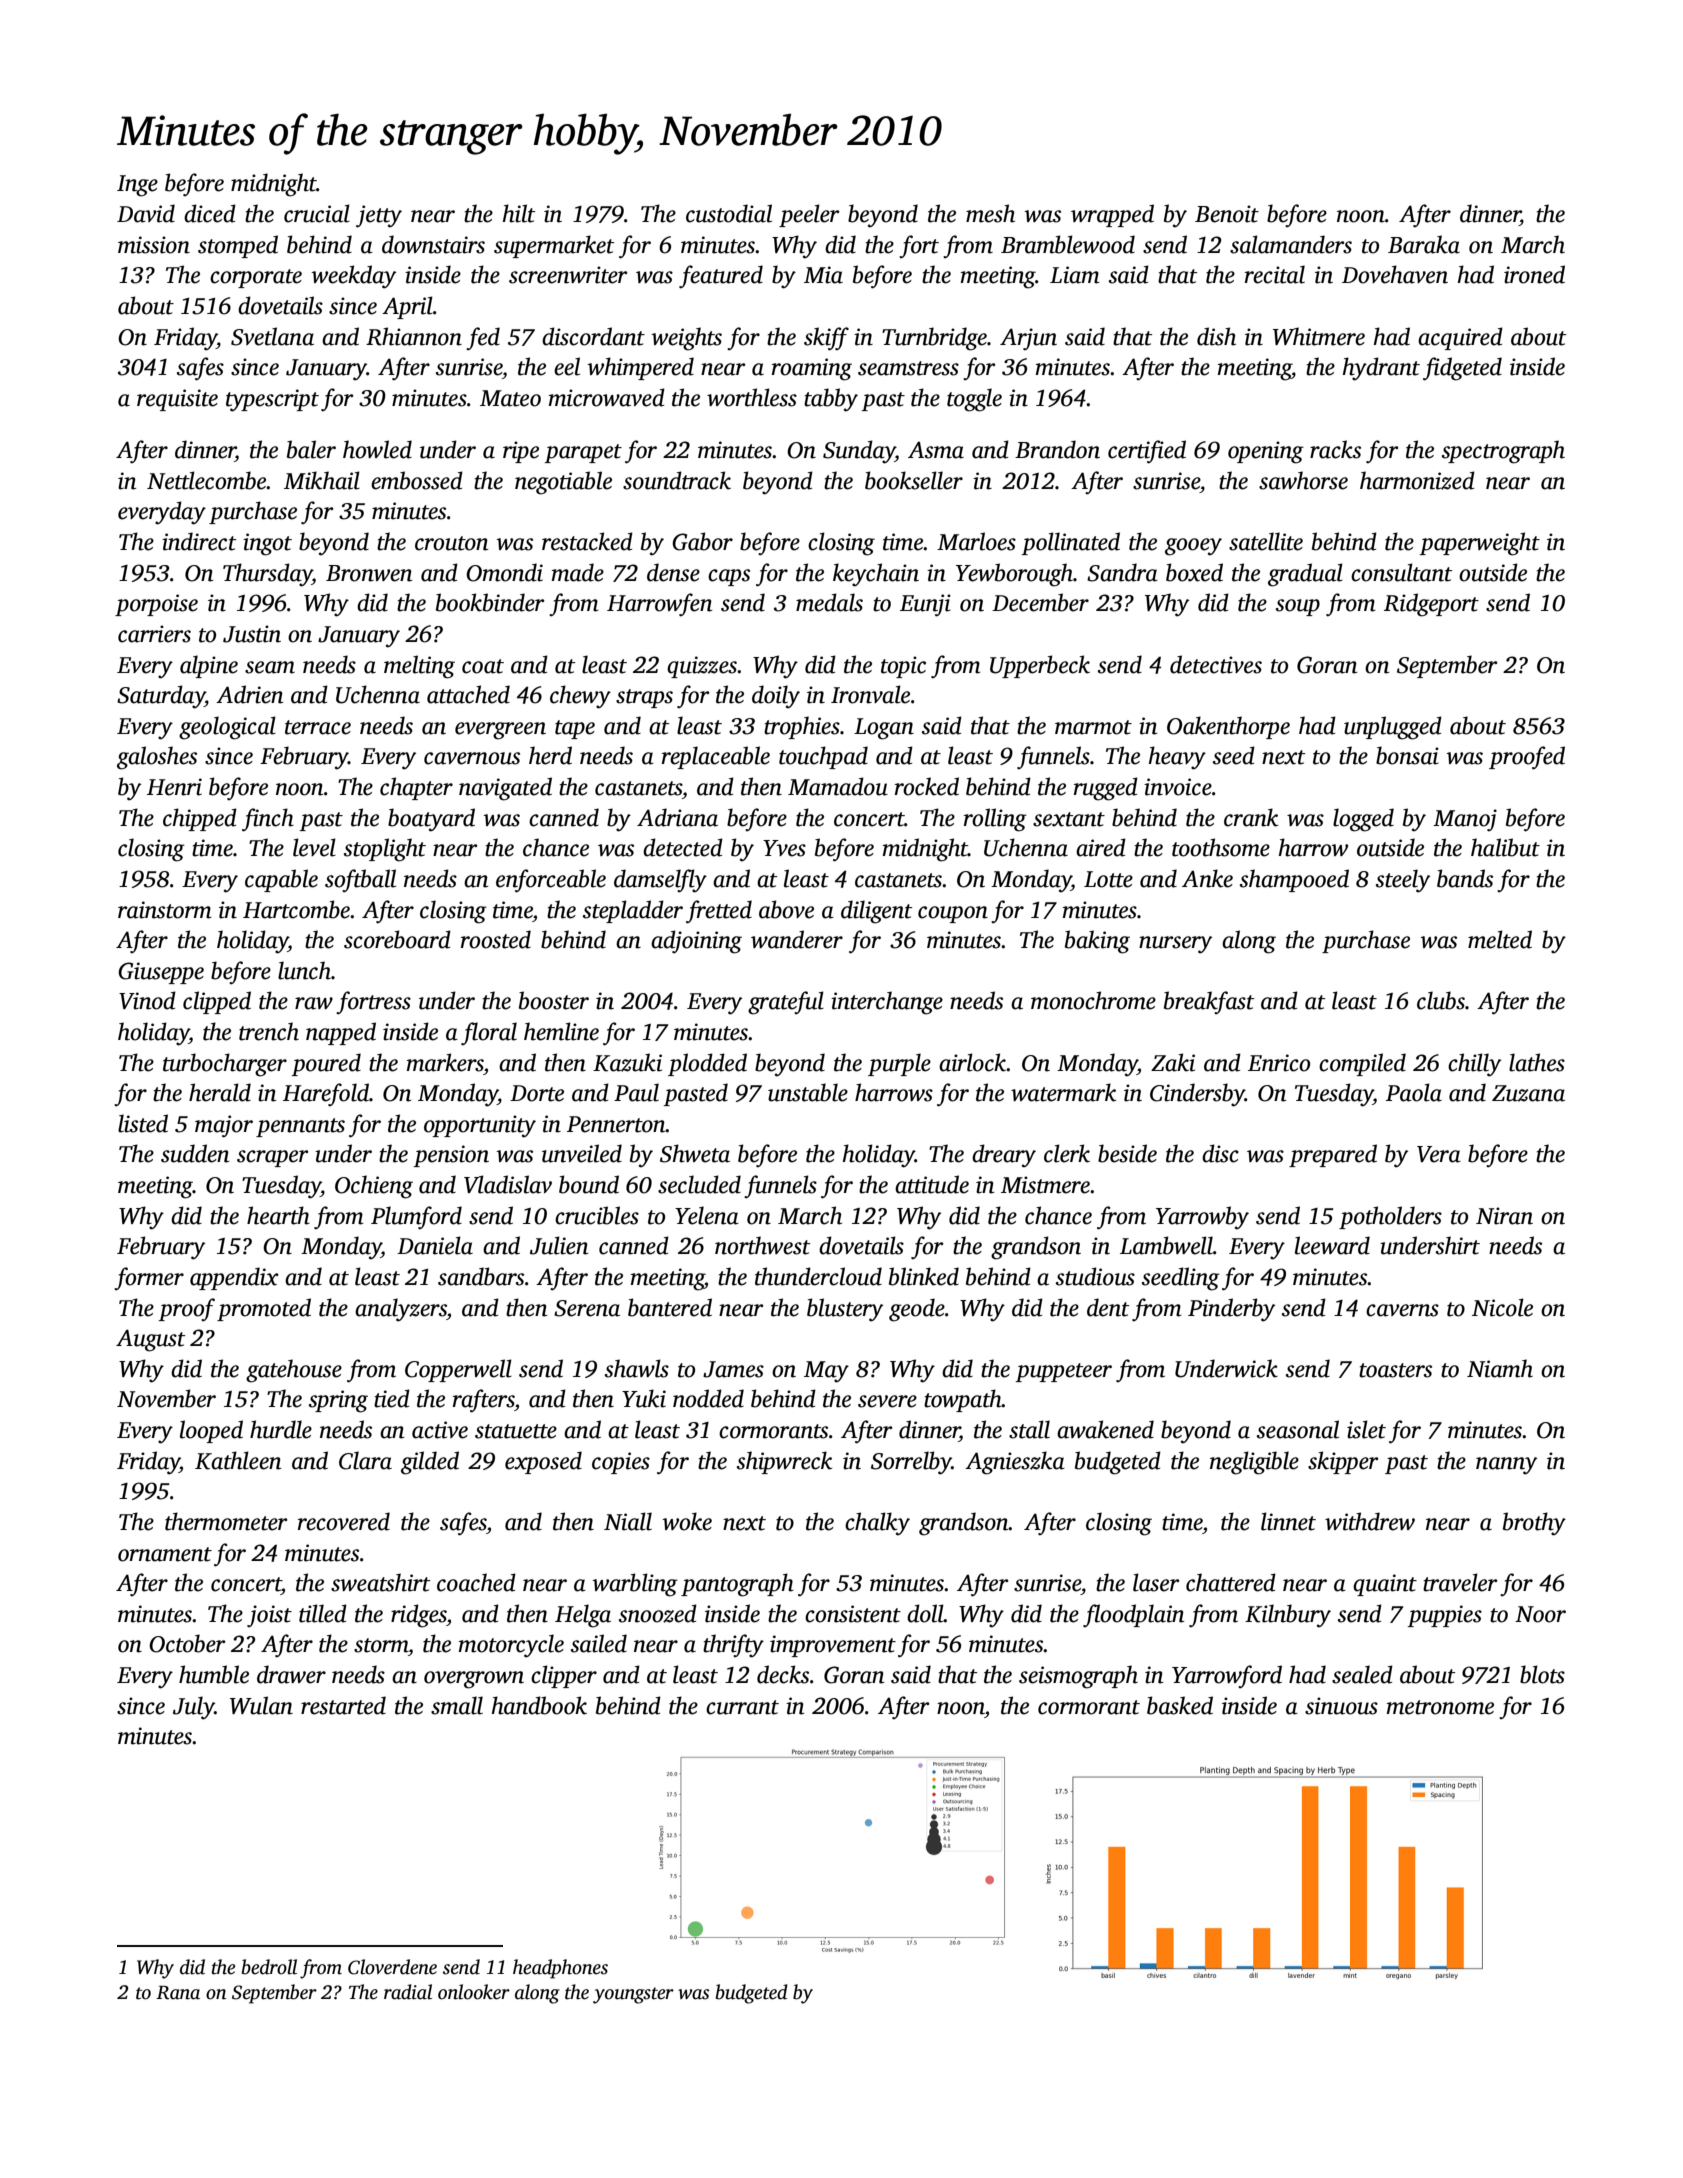 The image size is (1683, 2178). What do you see at coordinates (510, 398) in the document?
I see `Mateo` at bounding box center [510, 398].
